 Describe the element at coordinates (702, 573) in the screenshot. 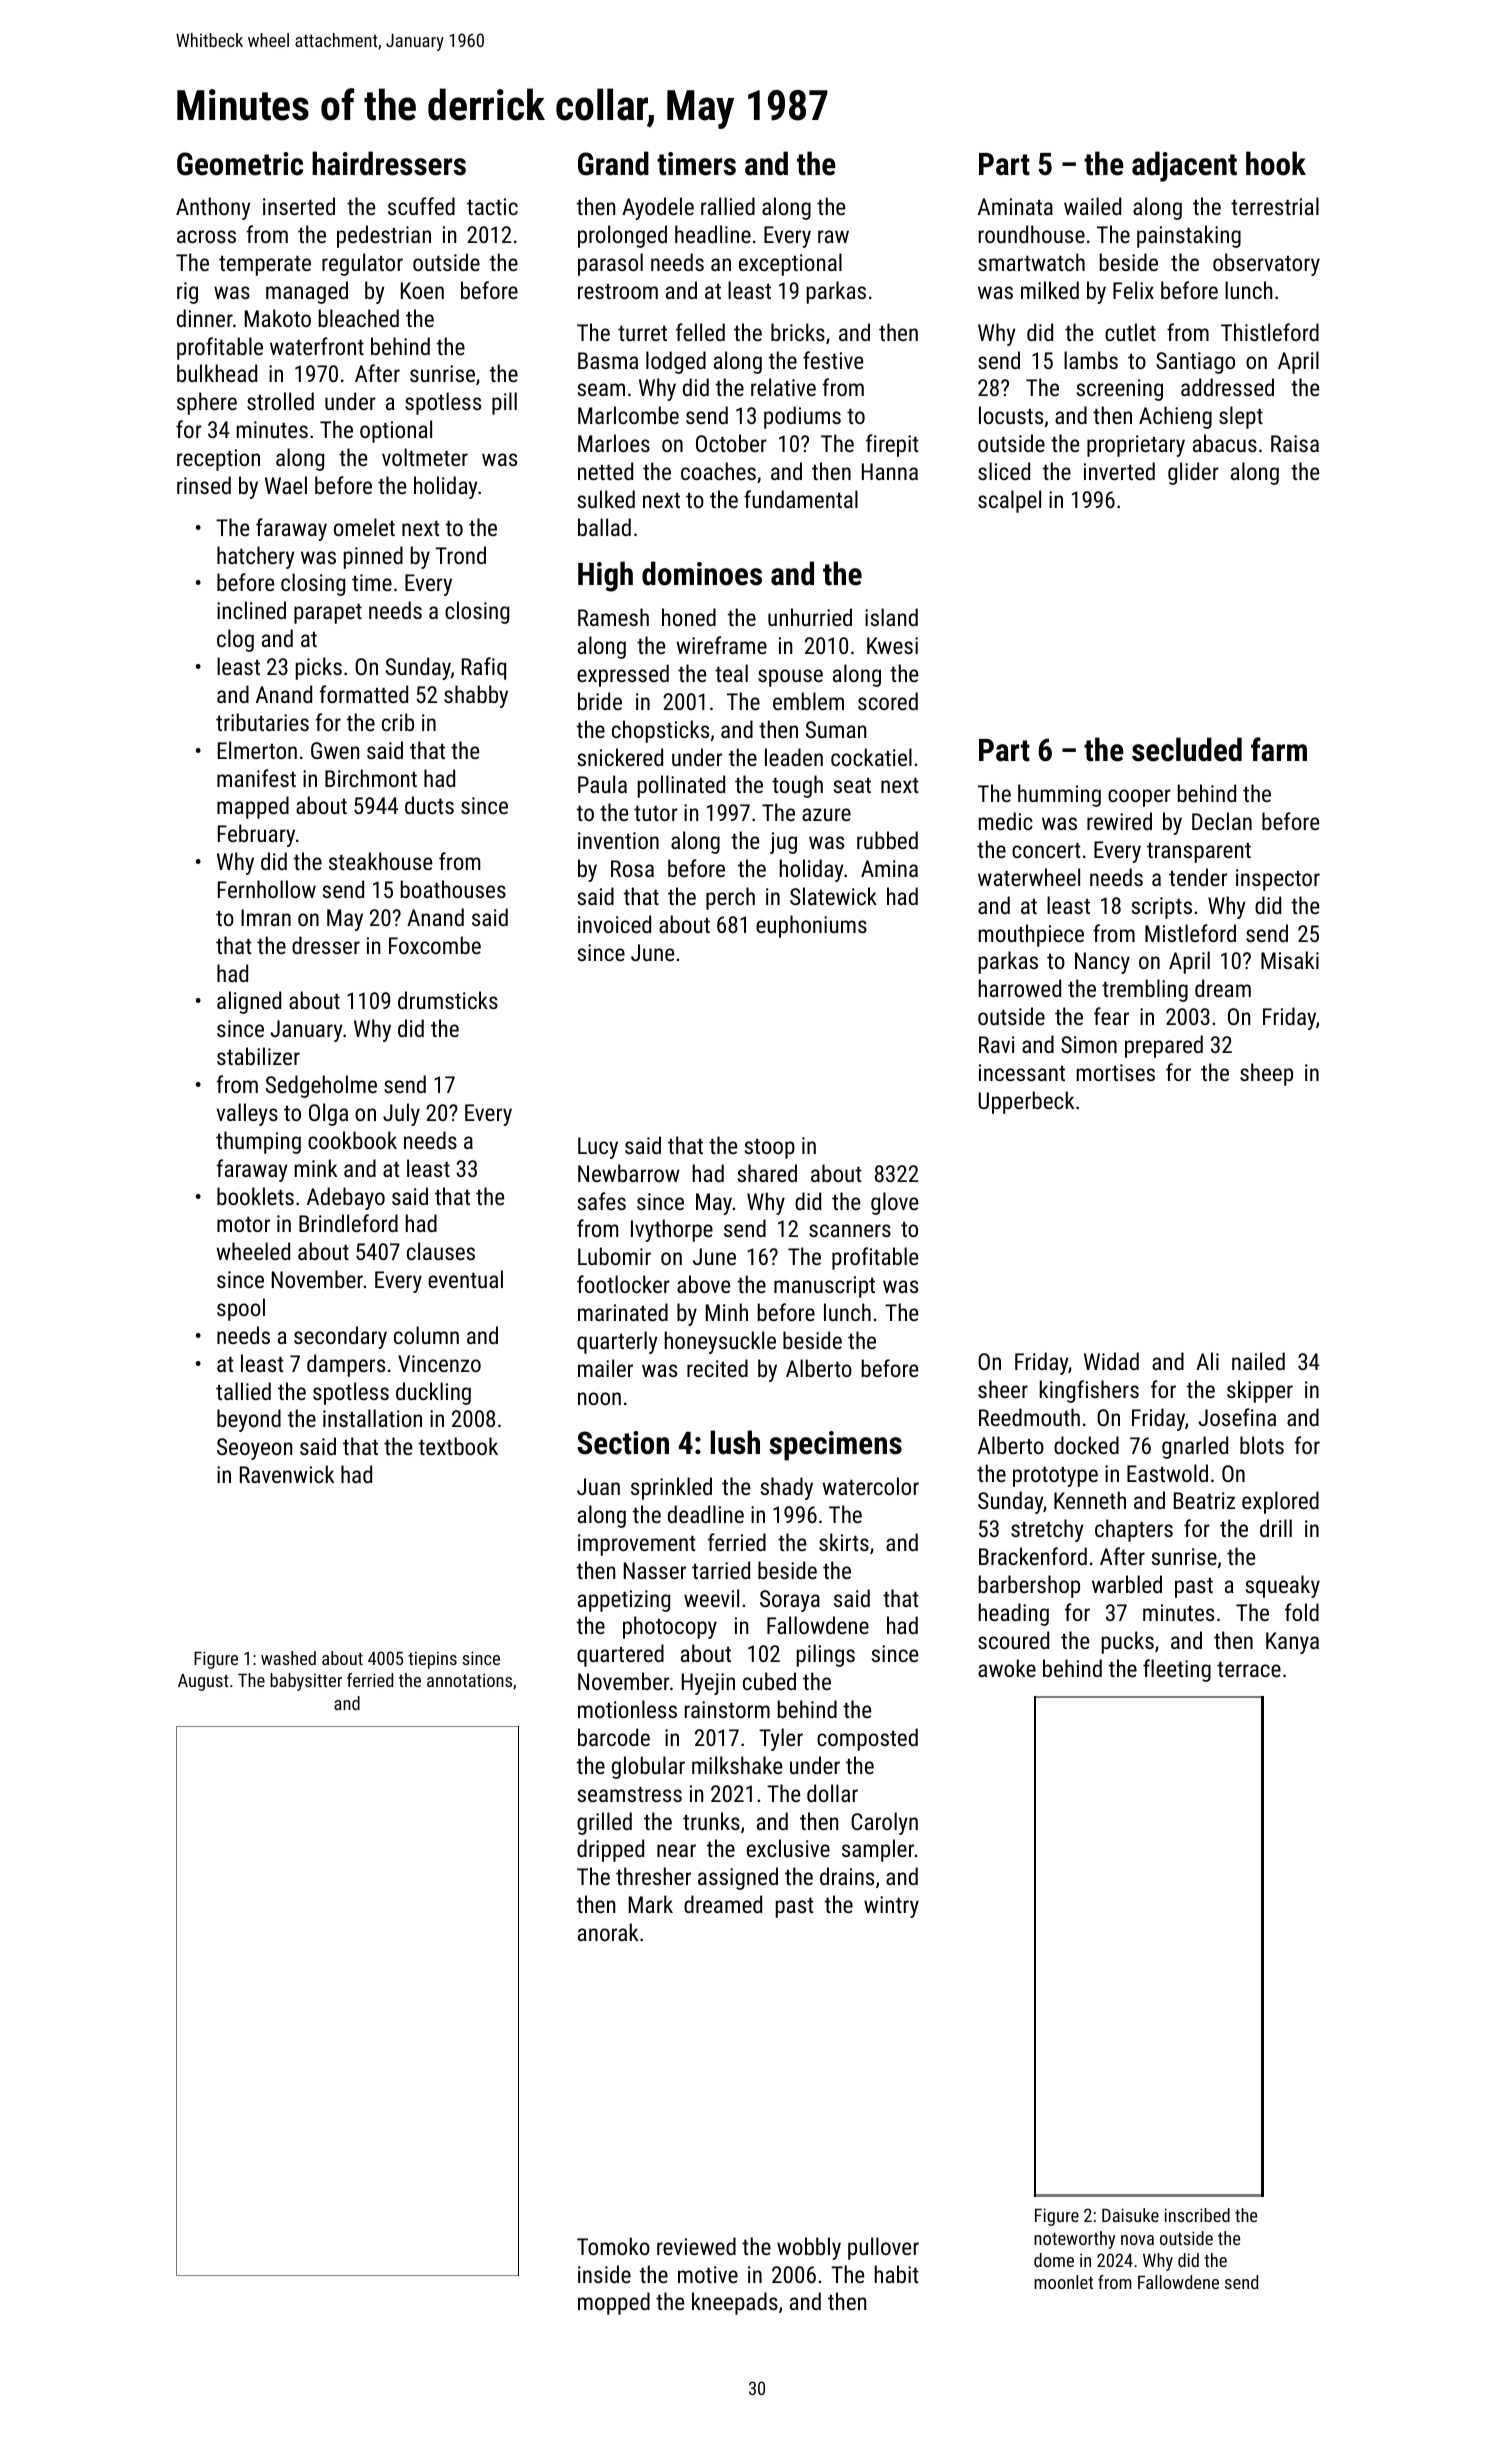

I see `dominoes` at that location.
